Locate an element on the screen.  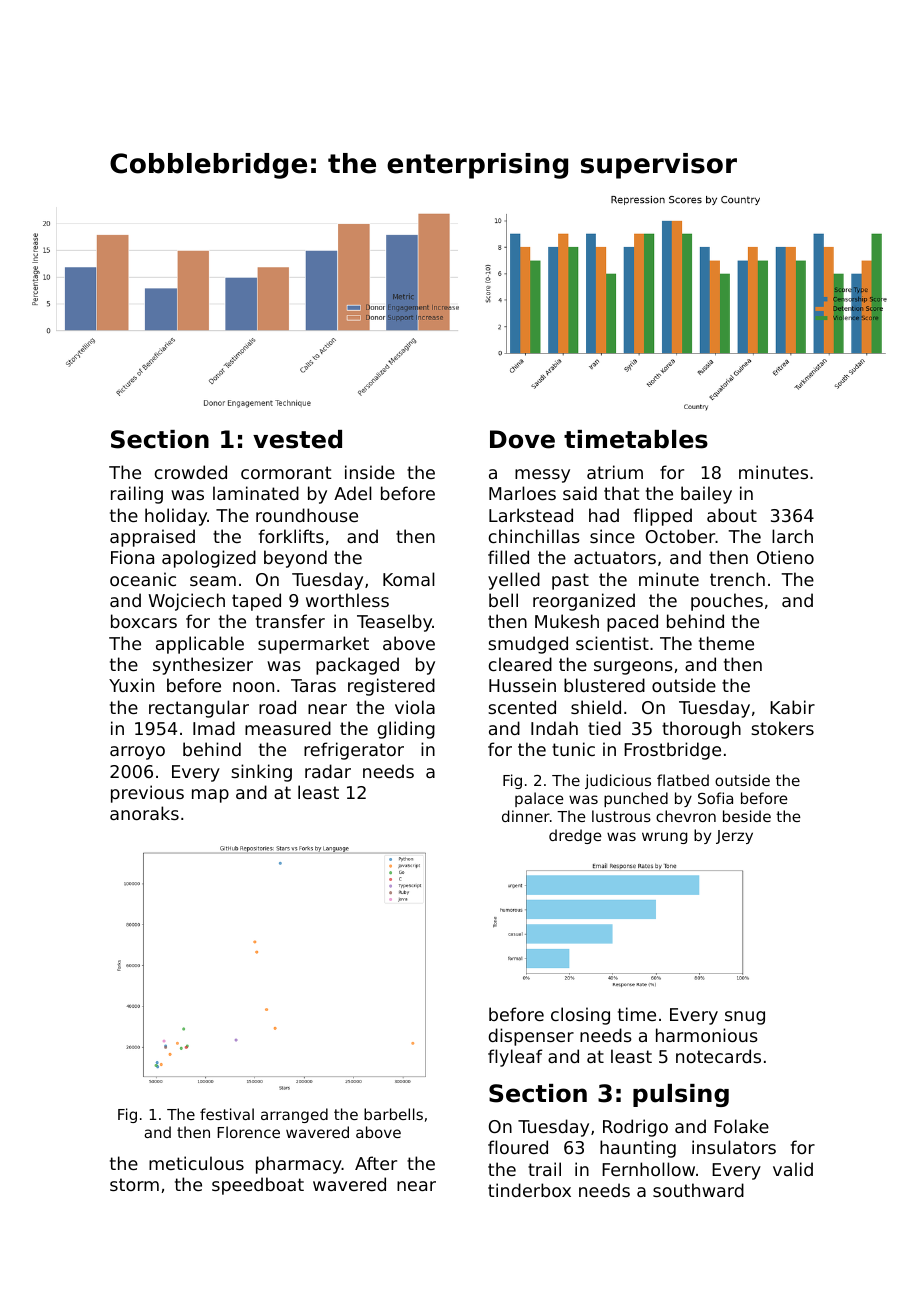
festival is located at coordinates (227, 1114).
